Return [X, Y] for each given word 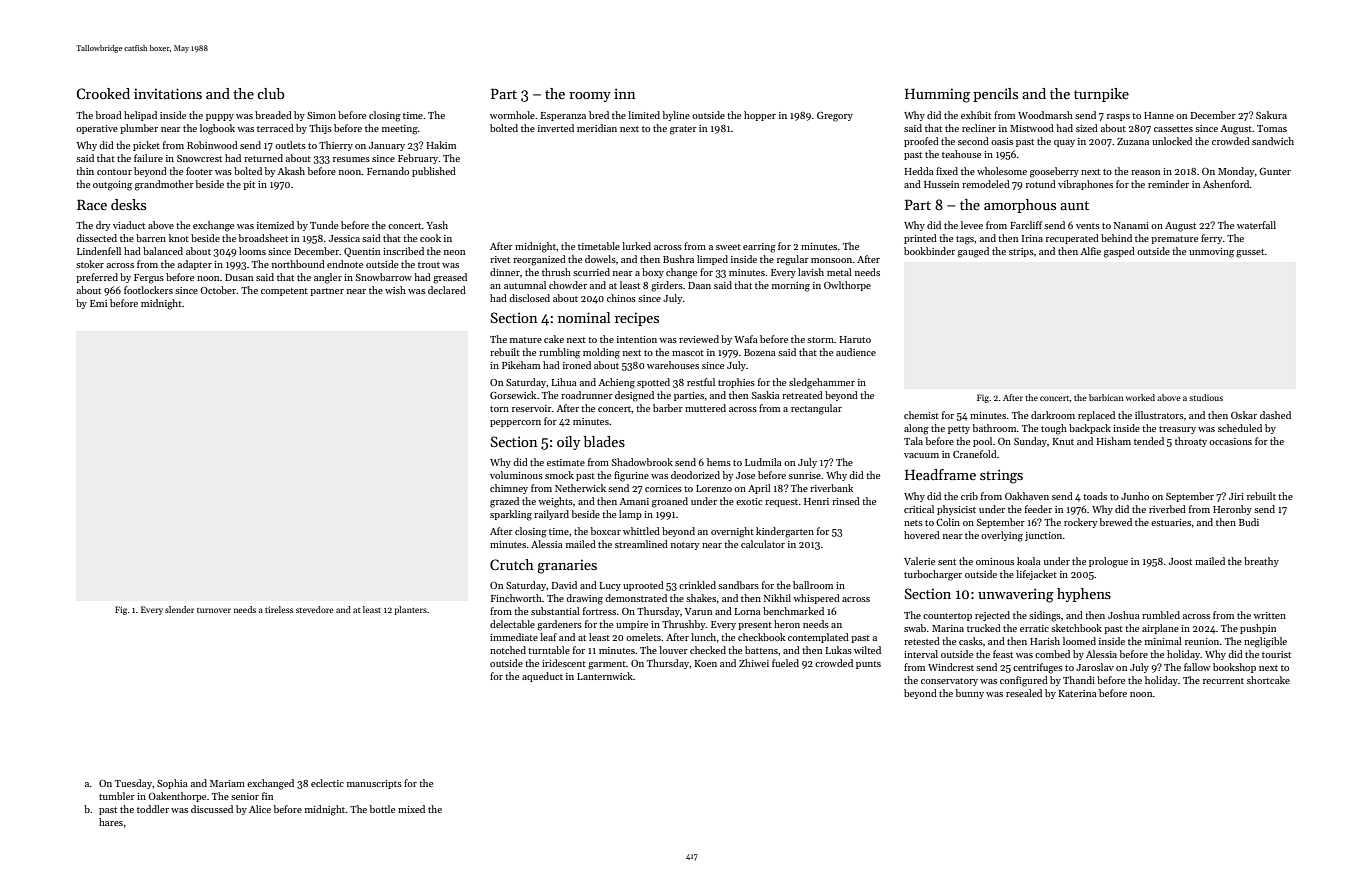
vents [1088, 226]
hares [111, 822]
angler [328, 278]
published [434, 172]
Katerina [1078, 693]
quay [1064, 143]
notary [685, 546]
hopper [760, 116]
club [270, 93]
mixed [411, 809]
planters [410, 610]
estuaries [1171, 522]
